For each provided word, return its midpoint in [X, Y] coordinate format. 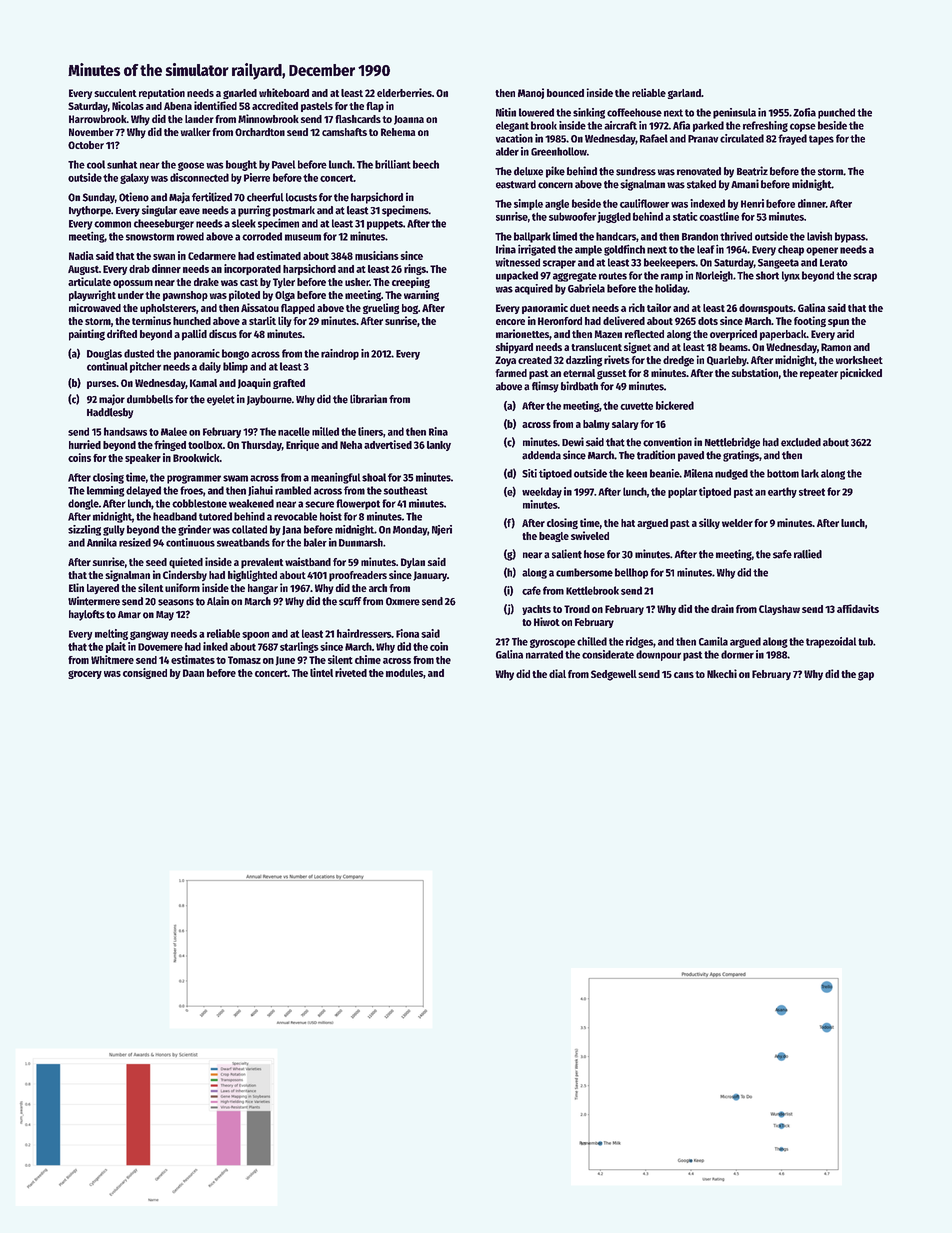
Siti [529, 473]
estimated [278, 255]
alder [507, 151]
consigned [145, 673]
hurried [85, 444]
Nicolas [128, 105]
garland [684, 94]
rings [415, 269]
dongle [83, 504]
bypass [850, 237]
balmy [596, 425]
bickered [675, 405]
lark [810, 473]
